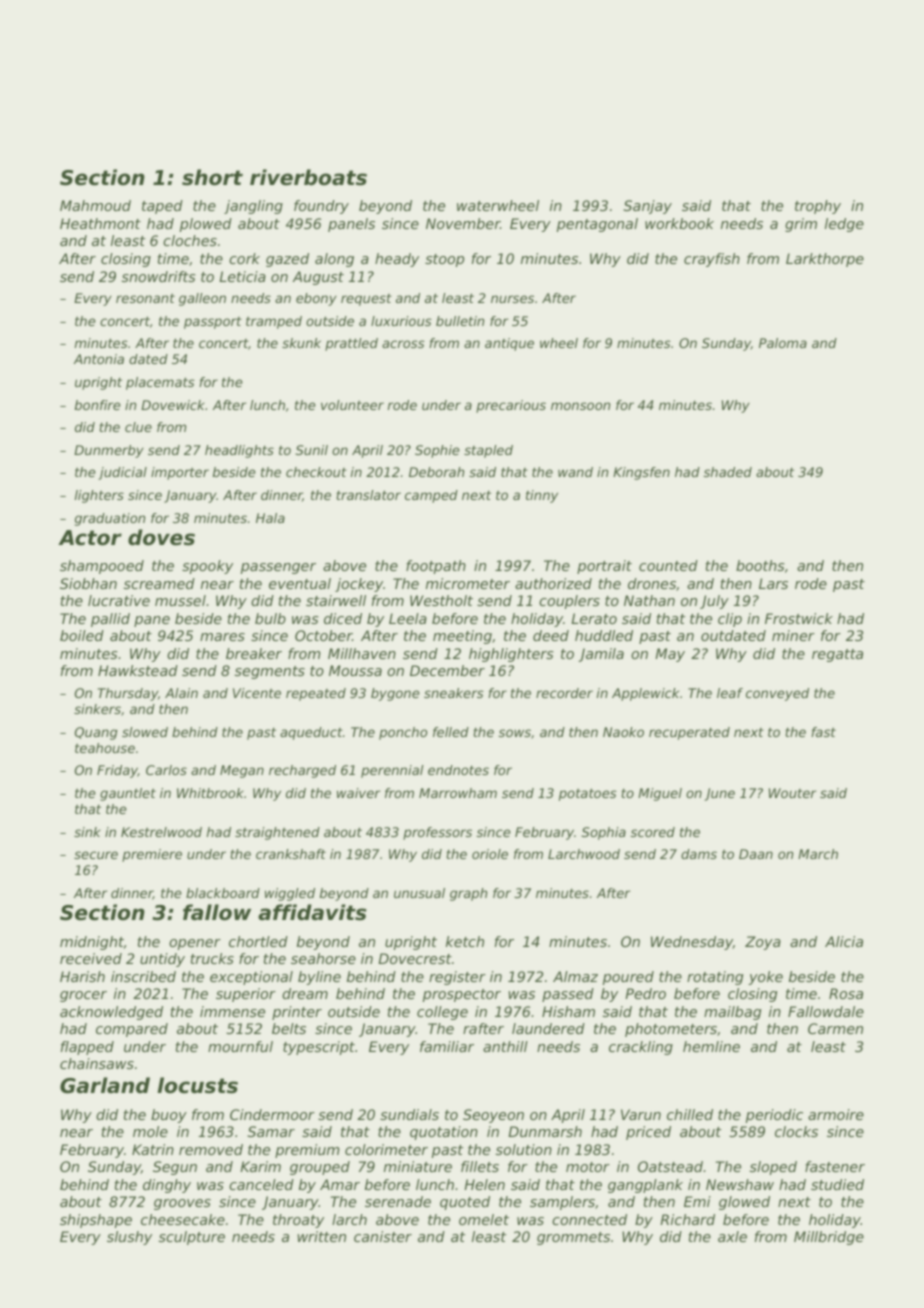 This page has width=924, height=1308. Describe the element at coordinates (180, 473) in the page. I see `importer` at that location.
